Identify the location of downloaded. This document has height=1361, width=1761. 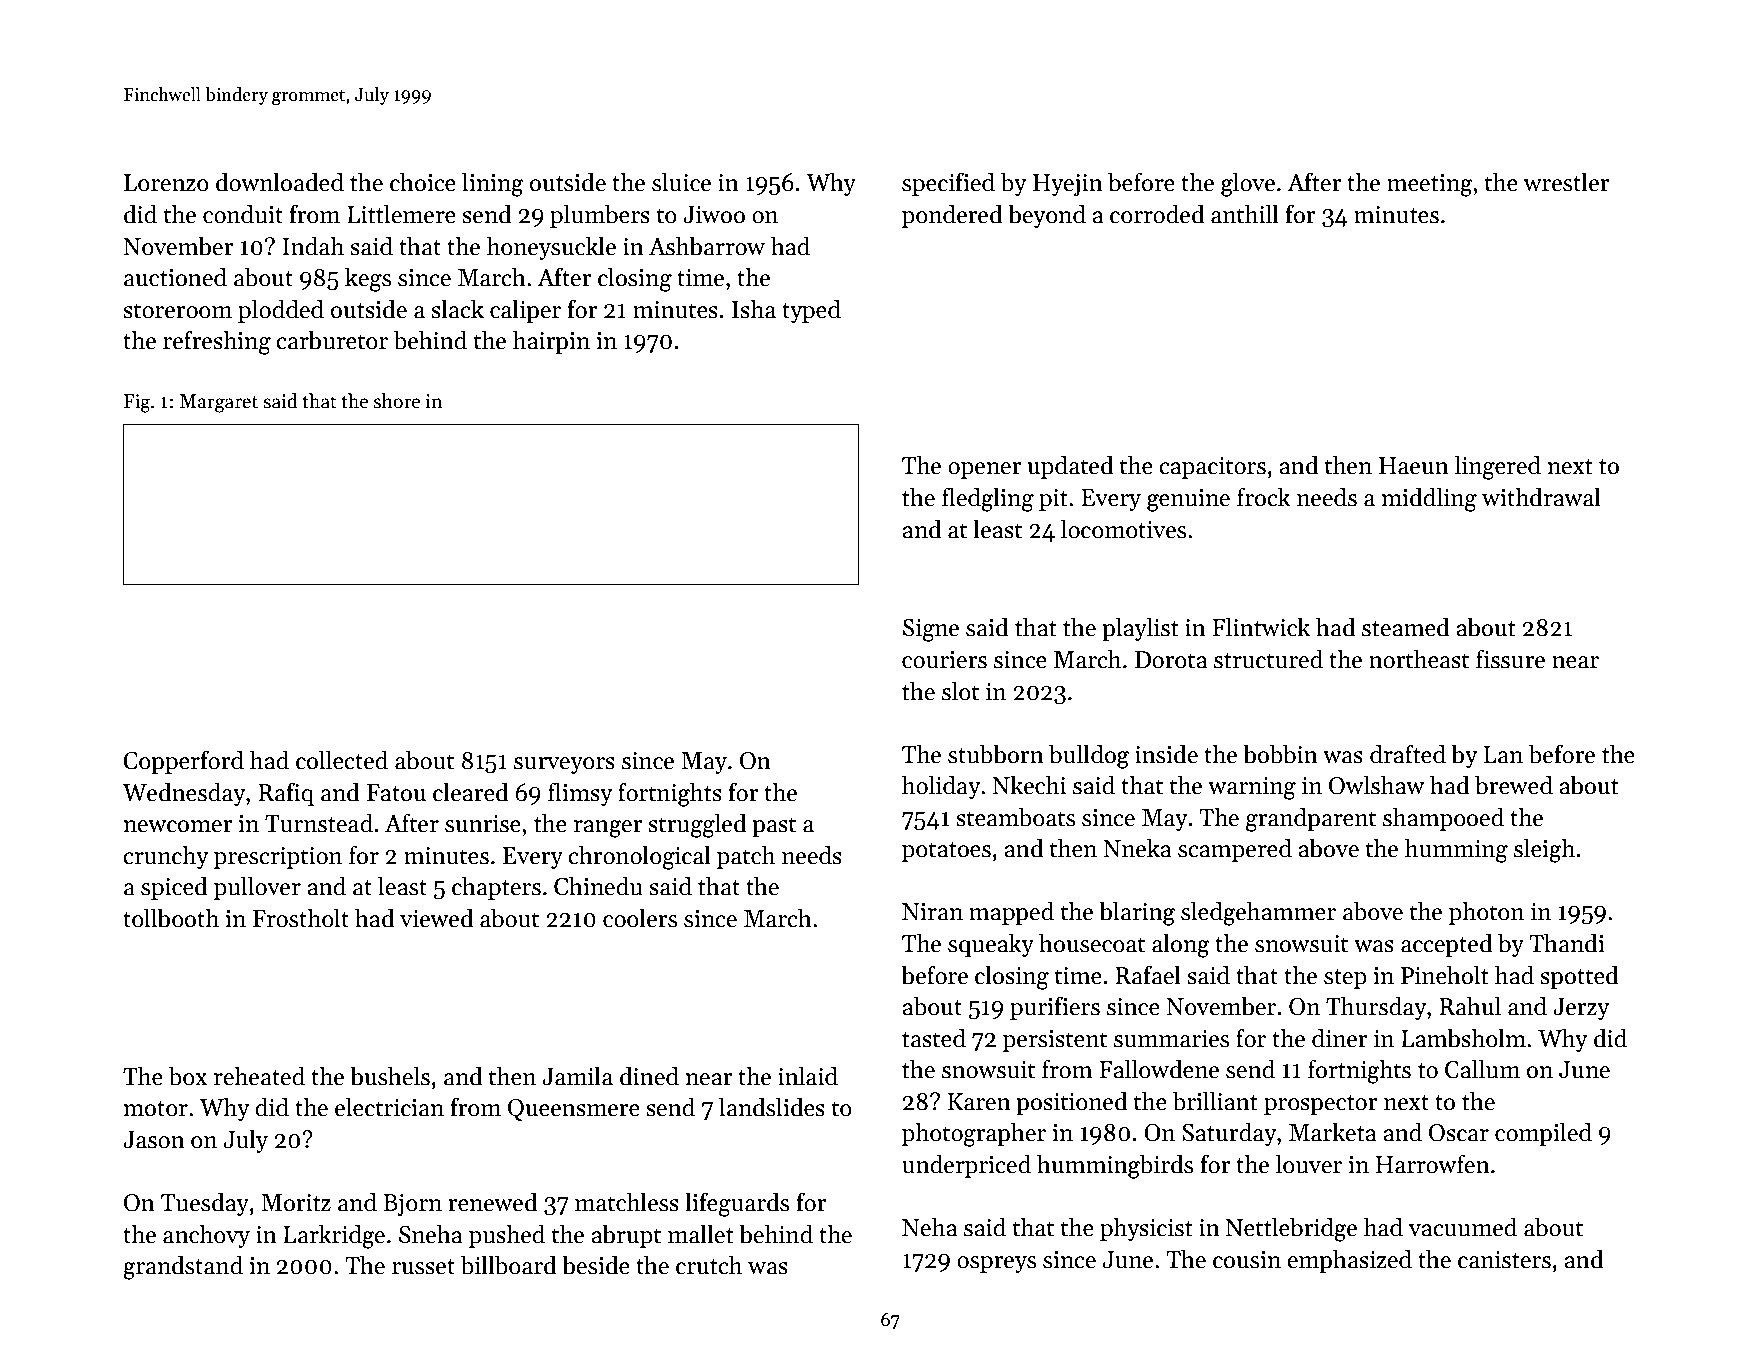
(280, 182).
